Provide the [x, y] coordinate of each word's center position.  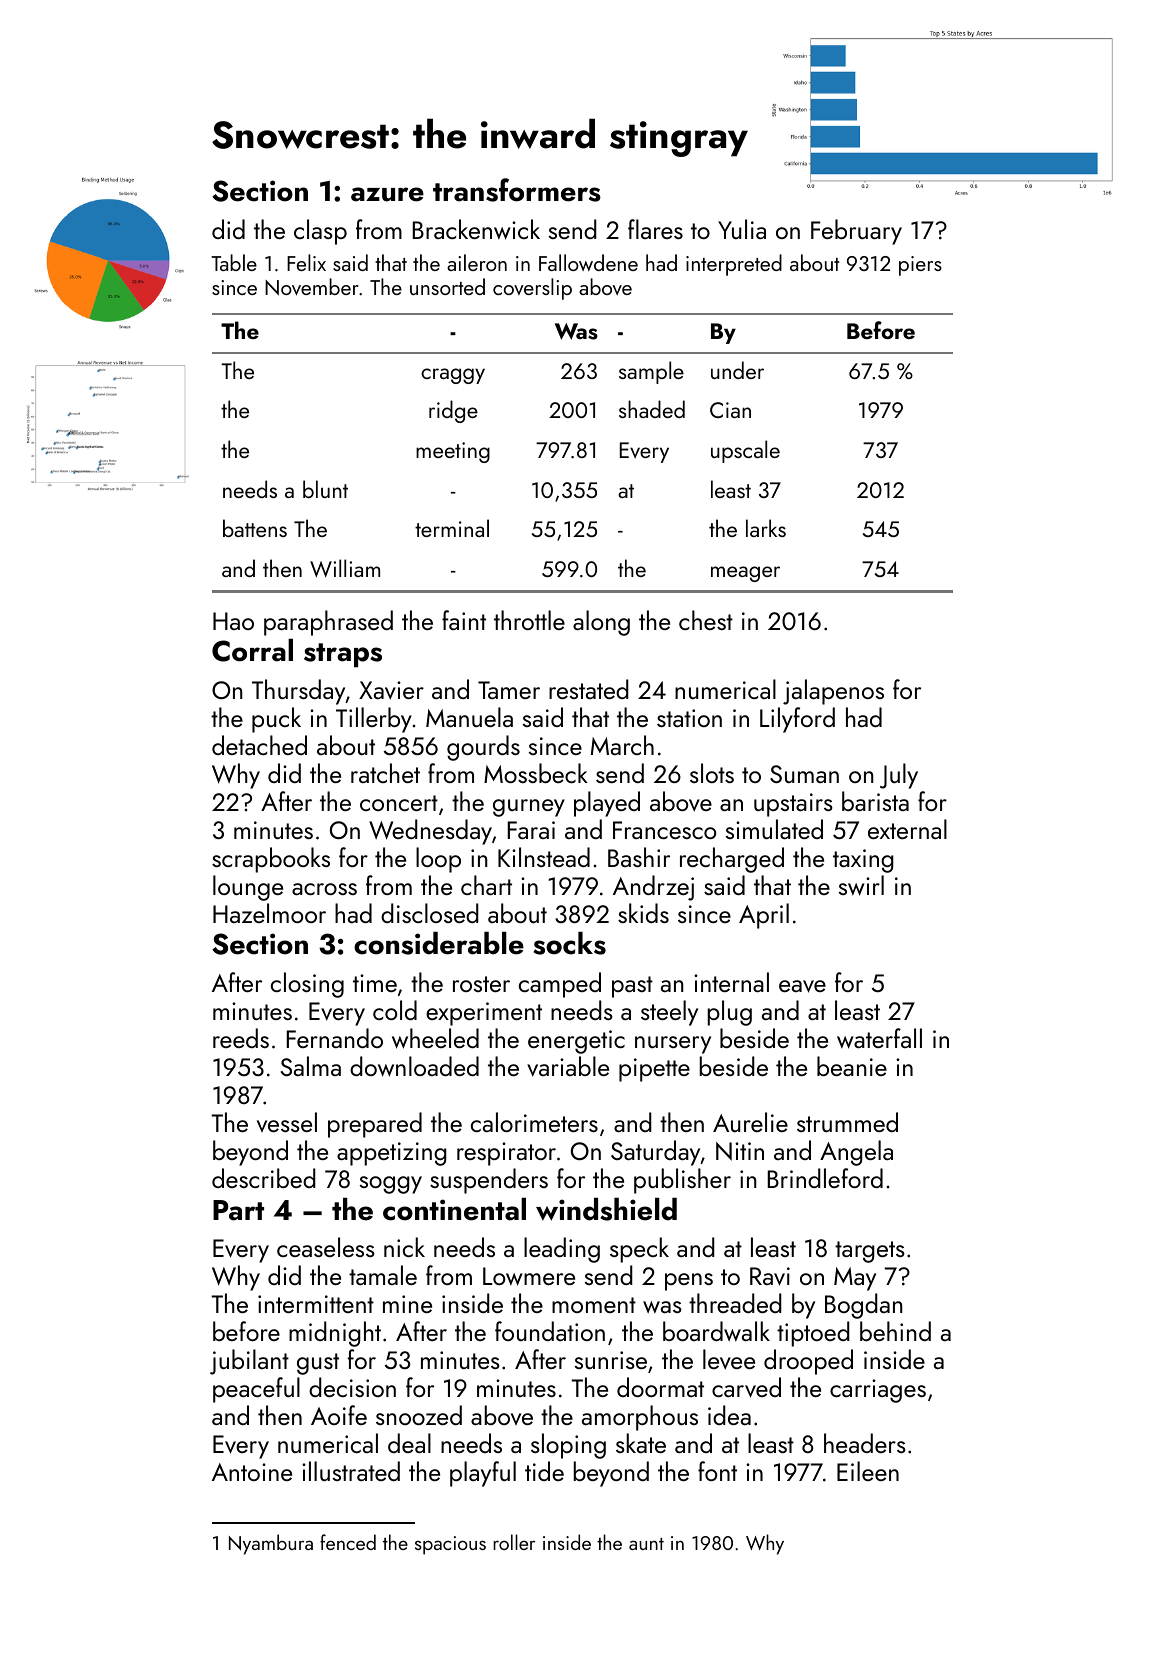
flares [655, 229]
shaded [652, 409]
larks [766, 528]
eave [802, 986]
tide [544, 1471]
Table [234, 262]
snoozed [419, 1415]
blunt [325, 489]
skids [643, 913]
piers [920, 266]
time [375, 983]
